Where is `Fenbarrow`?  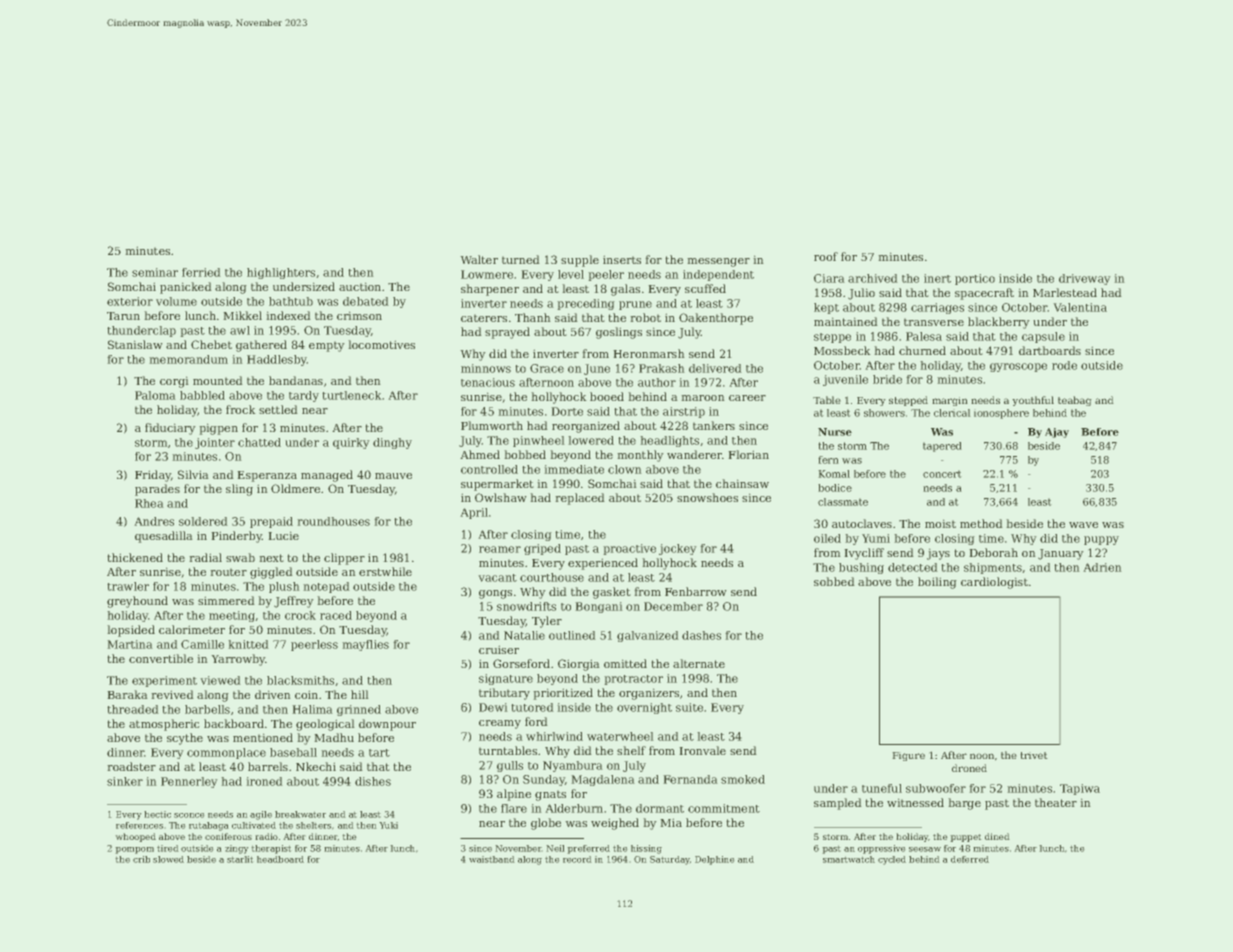 Fenbarrow is located at coordinates (696, 591).
